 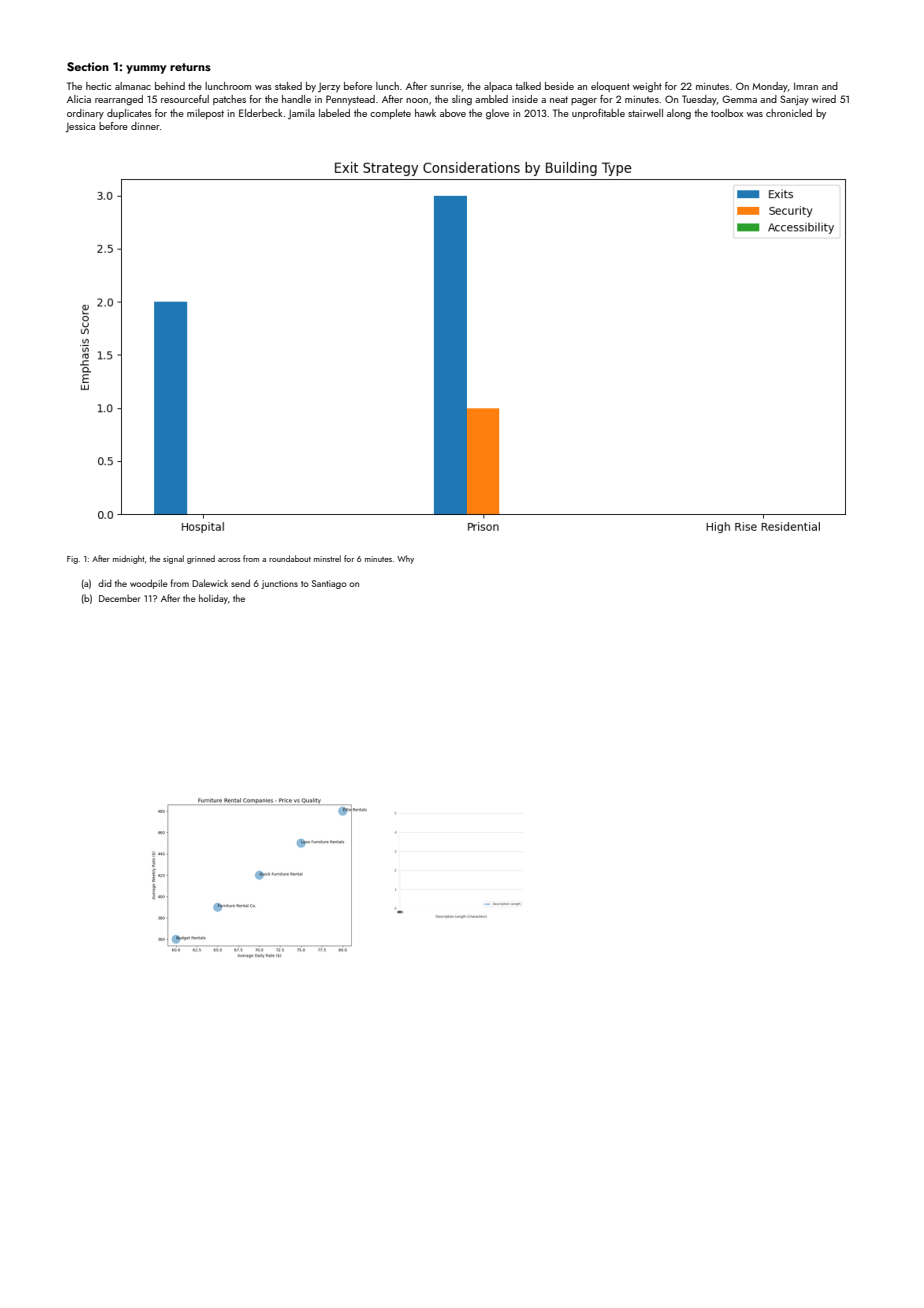 What do you see at coordinates (806, 86) in the page?
I see `Imran` at bounding box center [806, 86].
